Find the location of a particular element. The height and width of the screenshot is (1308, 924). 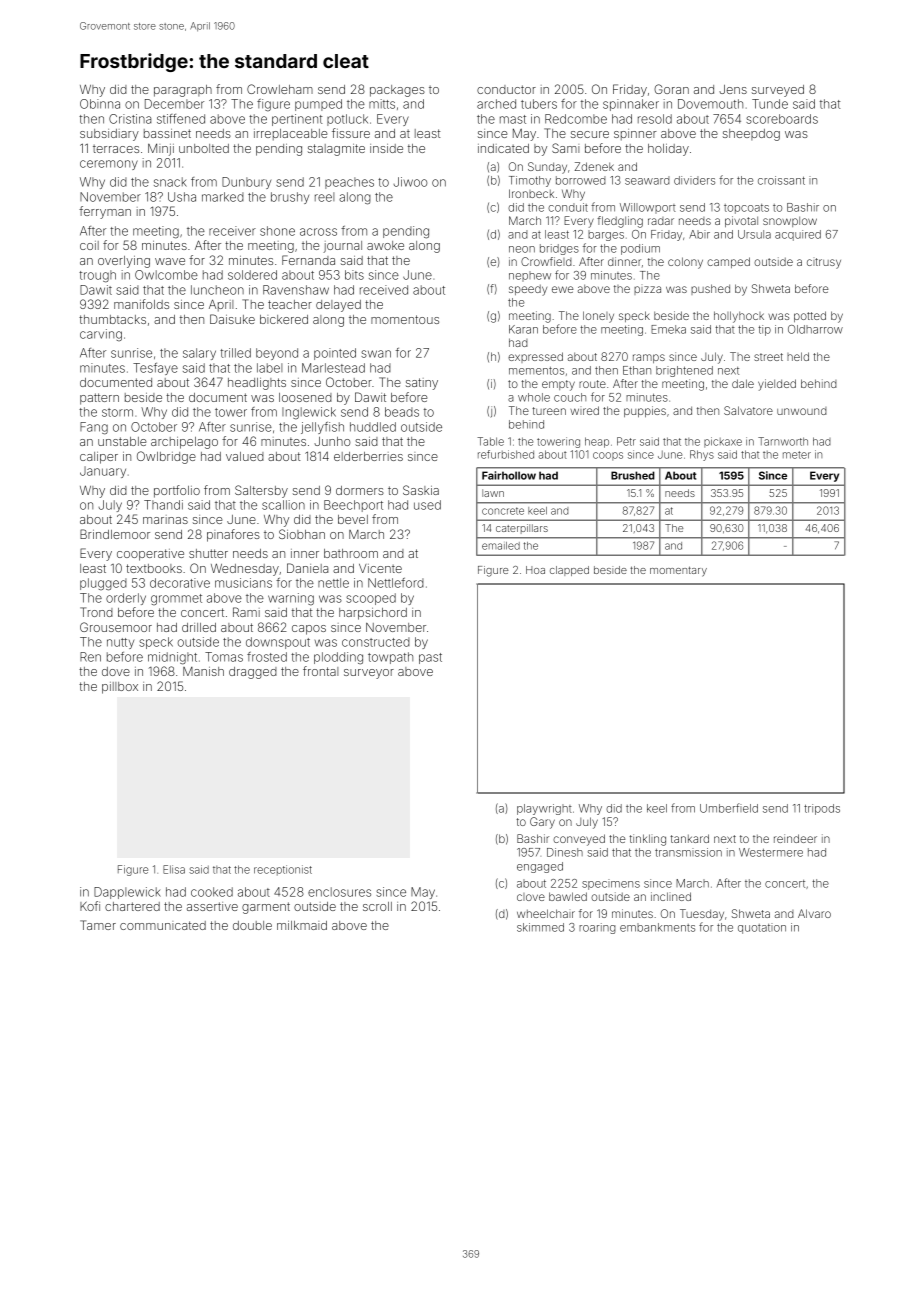

conductor is located at coordinates (506, 89).
